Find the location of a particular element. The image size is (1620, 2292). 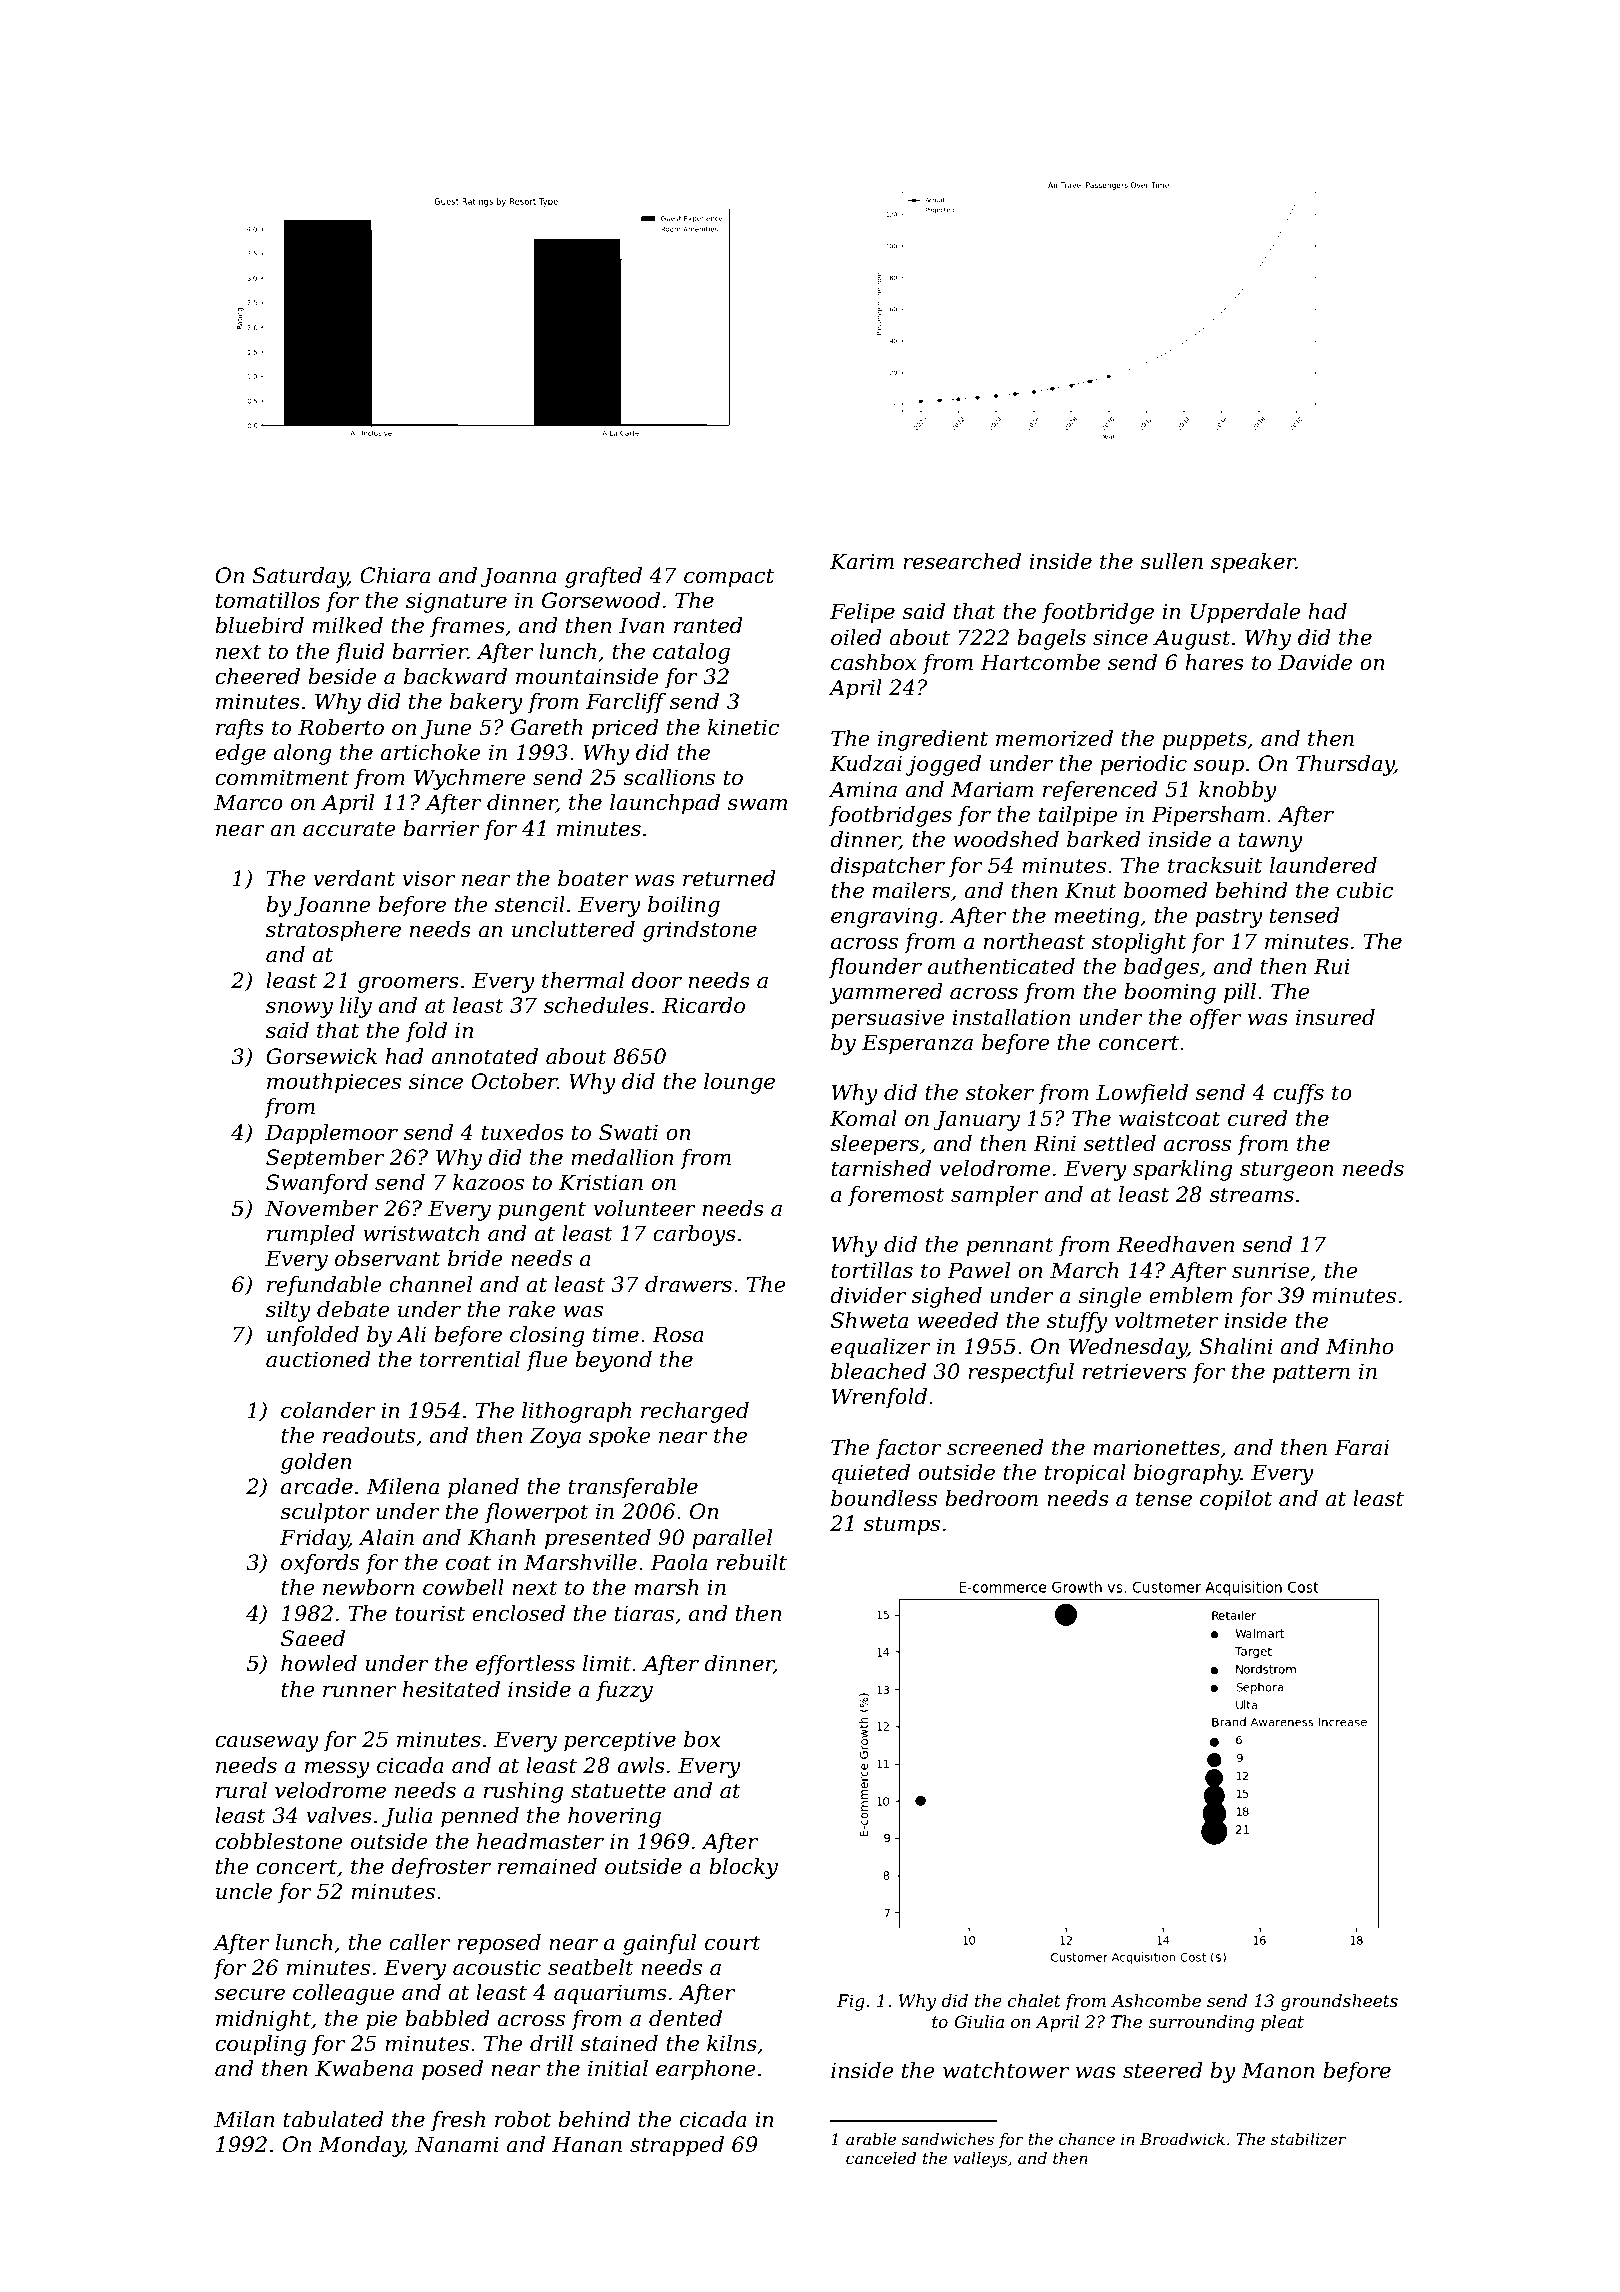

Komal is located at coordinates (863, 1118).
